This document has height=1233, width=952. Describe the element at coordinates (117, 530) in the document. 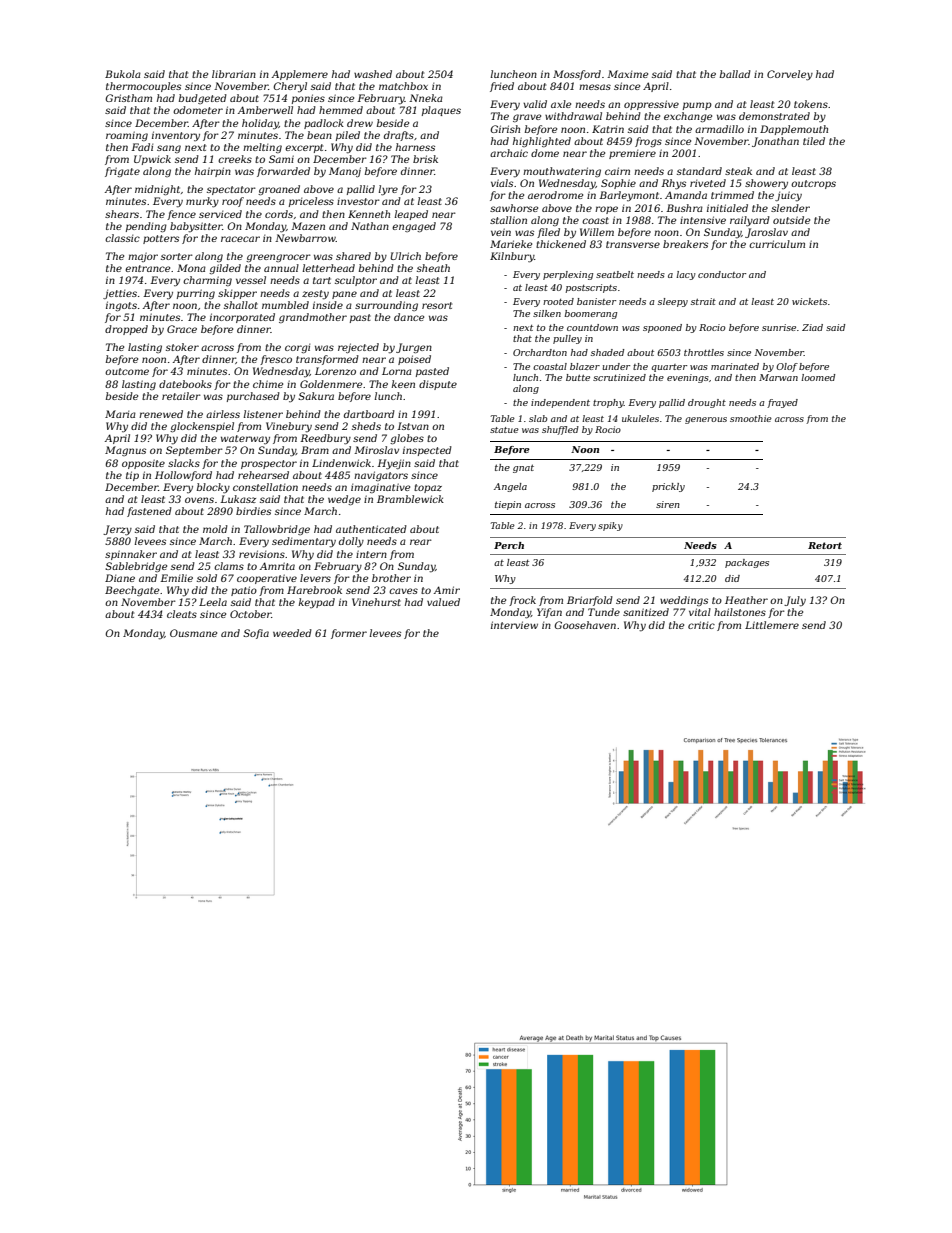

I see `Jerzy` at that location.
